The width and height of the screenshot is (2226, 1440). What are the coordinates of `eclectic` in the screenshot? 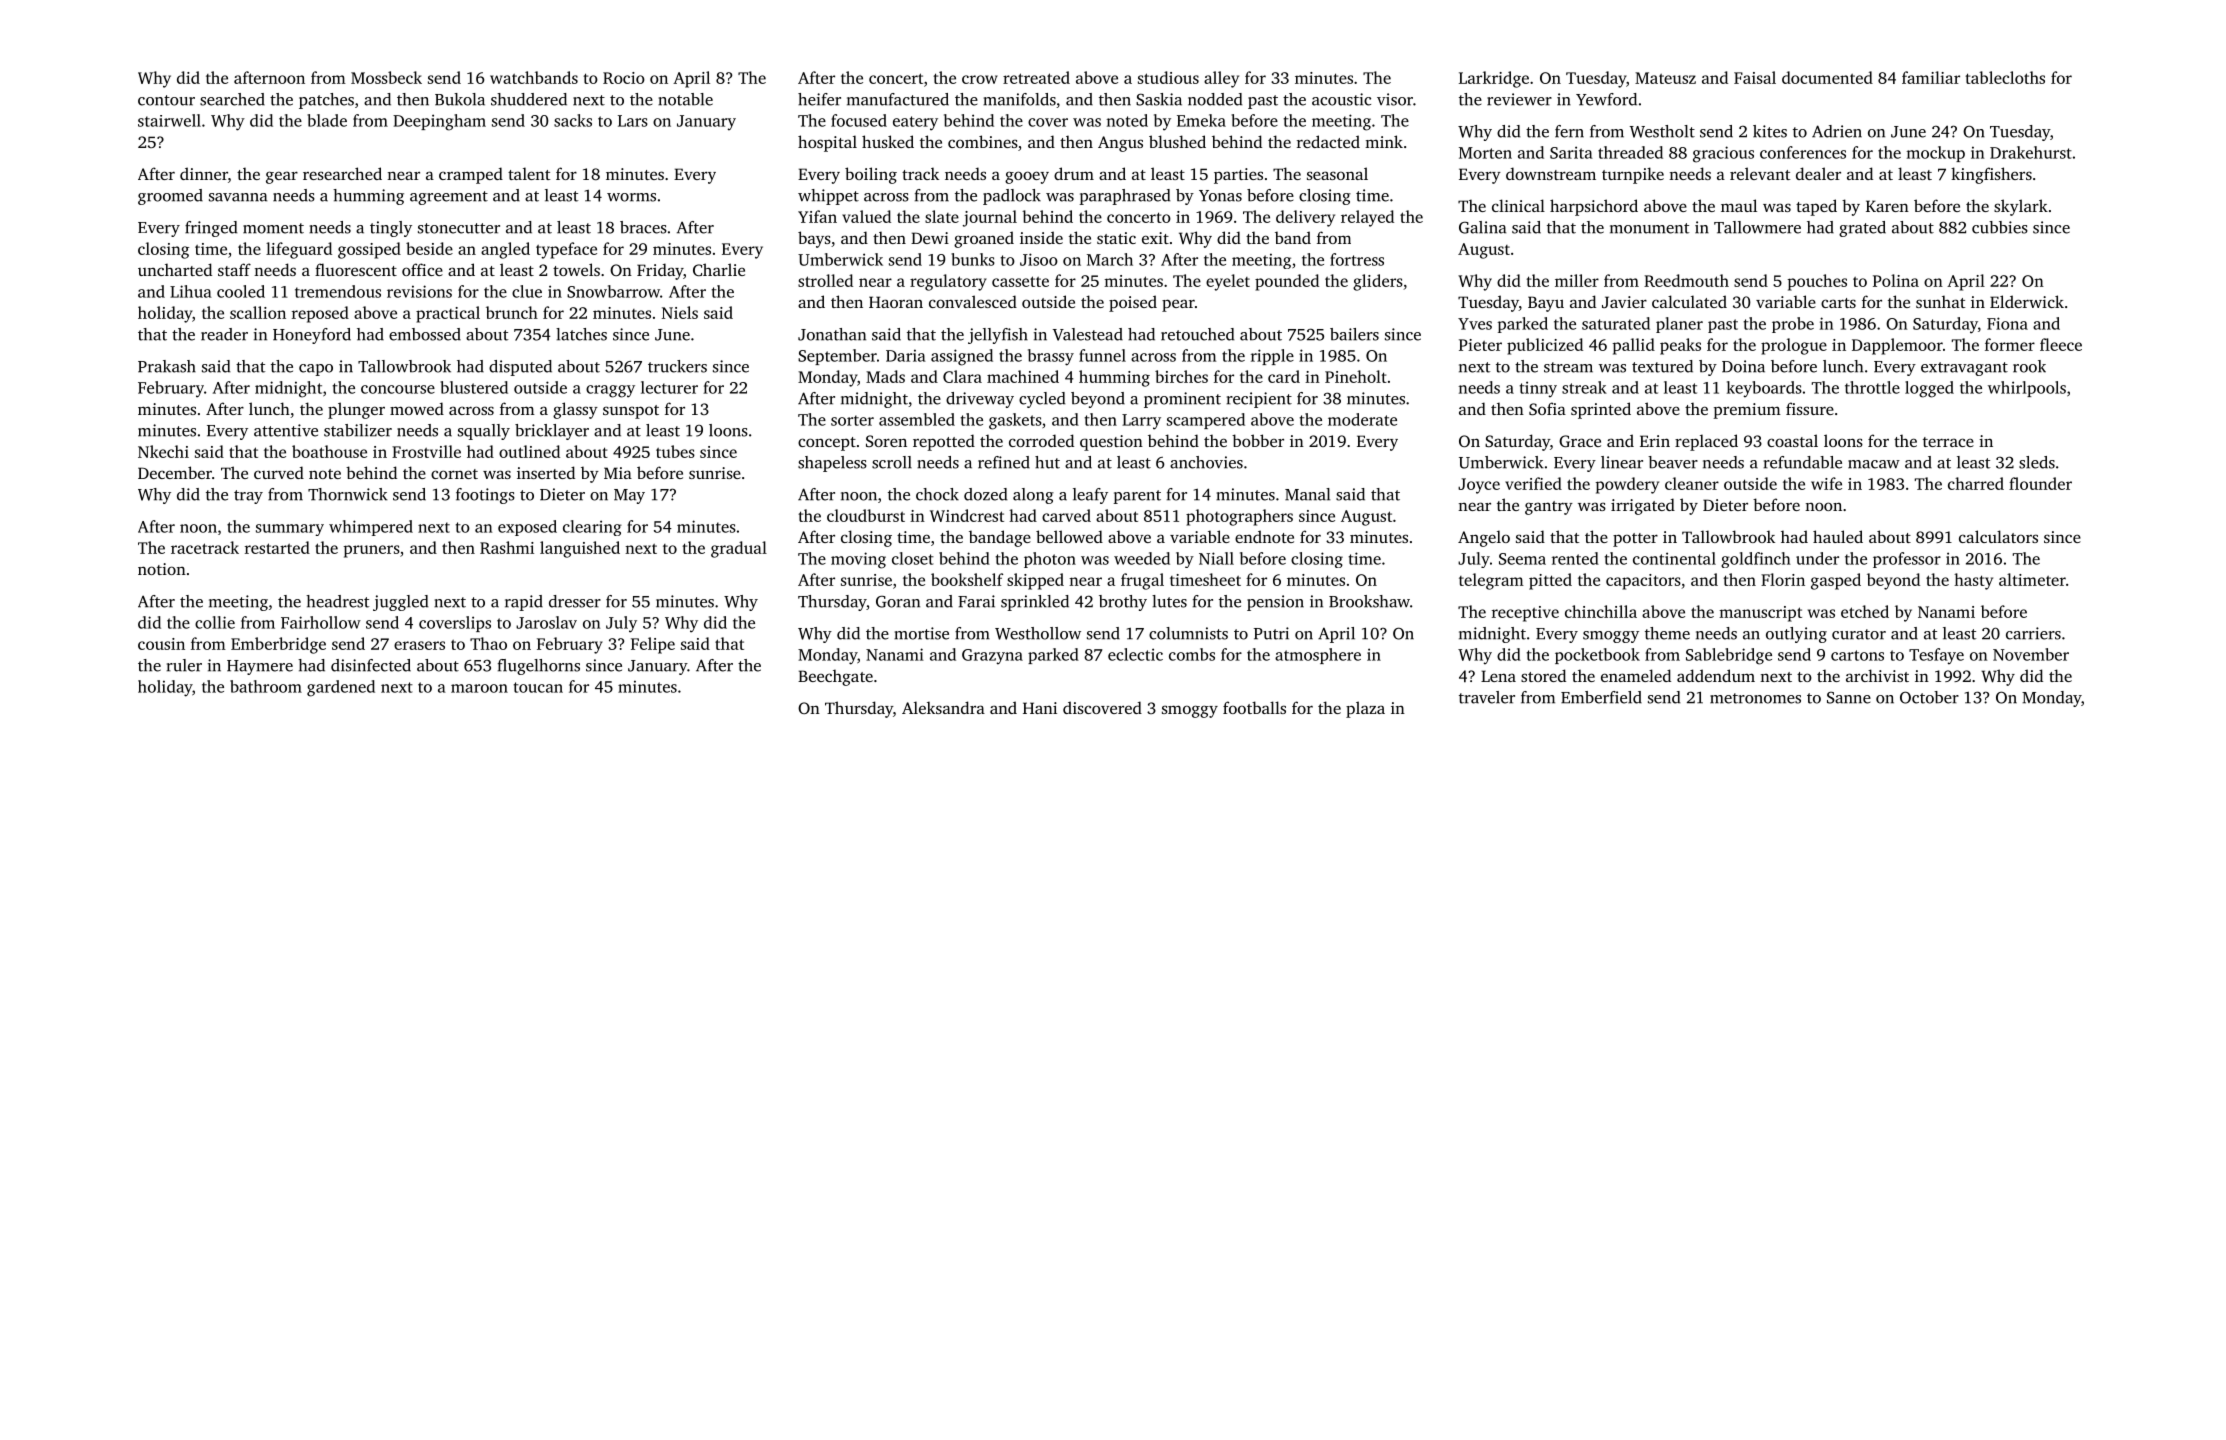 It's located at (1135, 654).
